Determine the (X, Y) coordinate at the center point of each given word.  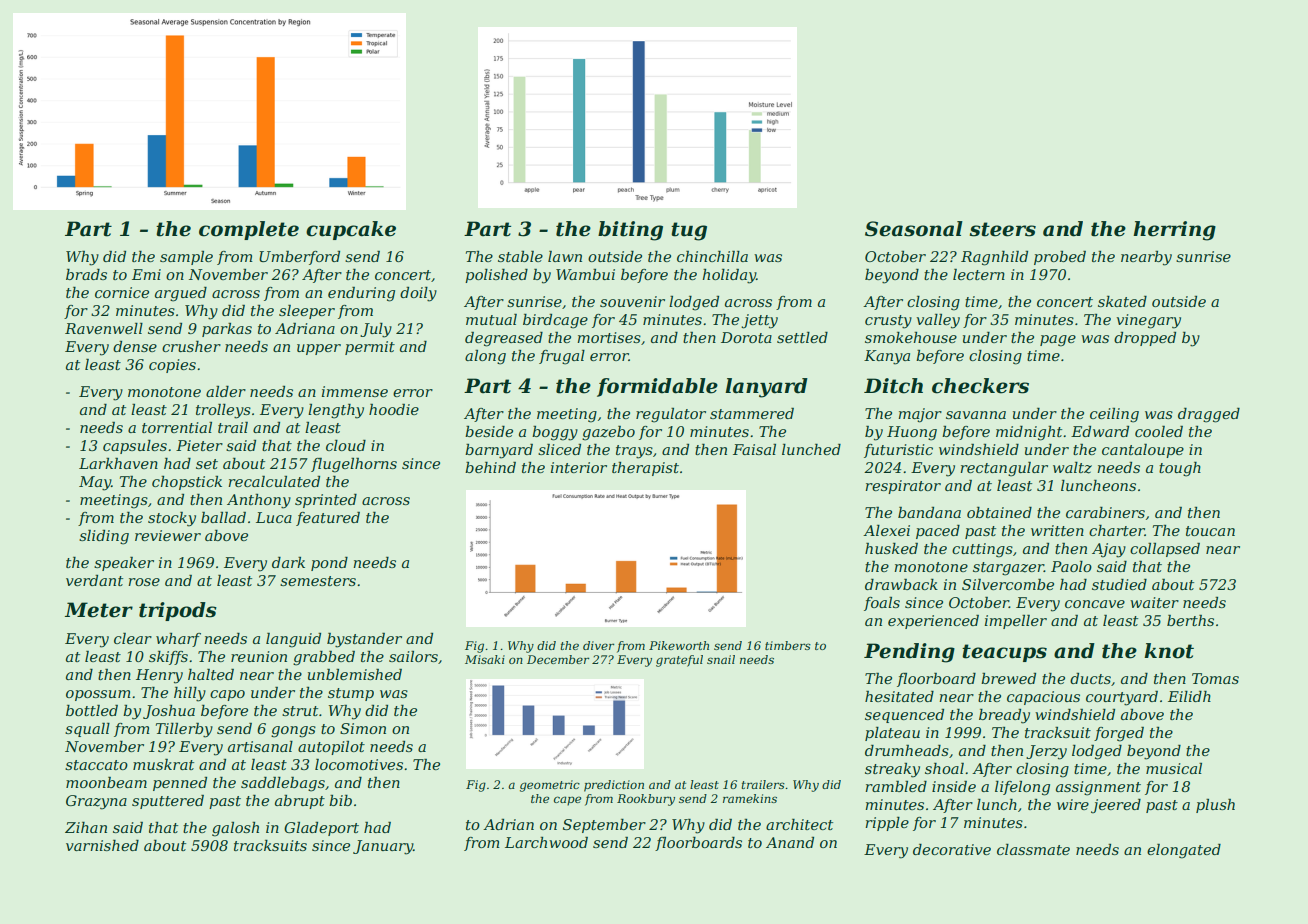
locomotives (359, 764)
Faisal (754, 449)
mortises (609, 337)
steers (1003, 229)
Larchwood (546, 842)
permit (370, 348)
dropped (1145, 339)
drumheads (907, 750)
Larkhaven (118, 463)
